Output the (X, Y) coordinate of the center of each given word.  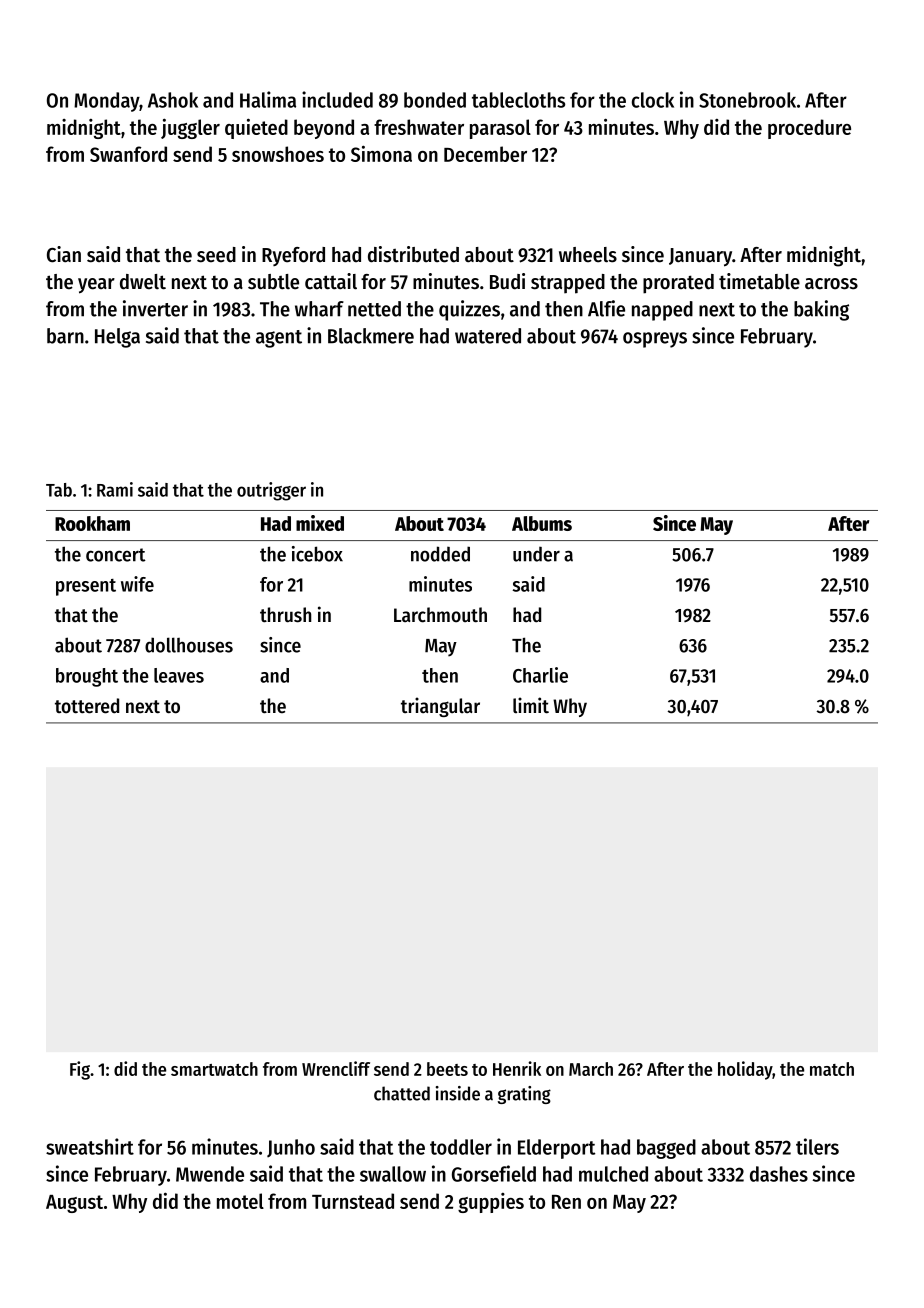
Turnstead (353, 1201)
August (74, 1204)
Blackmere (371, 336)
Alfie (606, 308)
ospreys (655, 340)
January (700, 257)
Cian (64, 254)
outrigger (271, 491)
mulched (613, 1174)
